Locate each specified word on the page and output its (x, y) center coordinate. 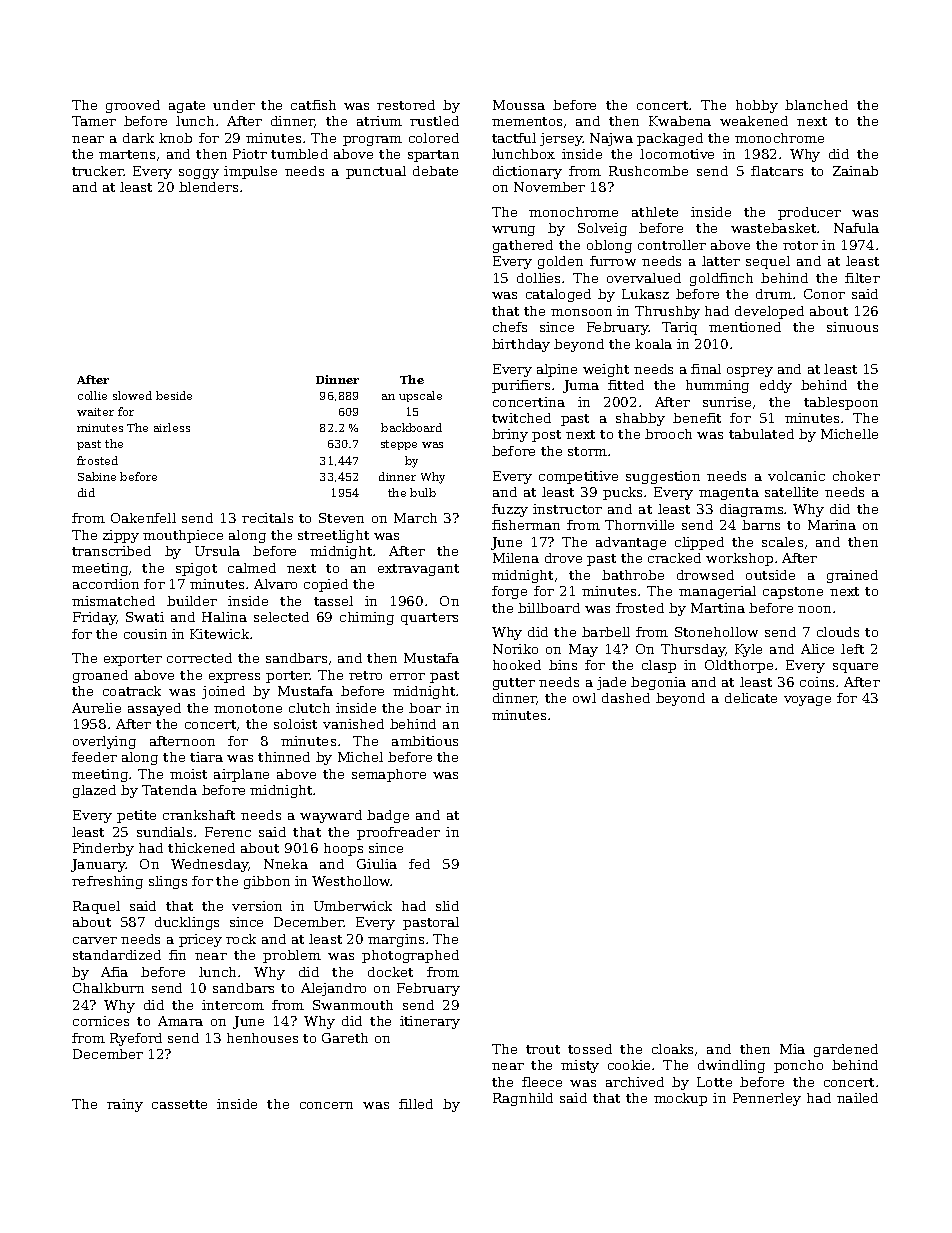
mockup (680, 1099)
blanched (816, 105)
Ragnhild (523, 1099)
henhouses (262, 1038)
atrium (379, 121)
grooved (133, 106)
